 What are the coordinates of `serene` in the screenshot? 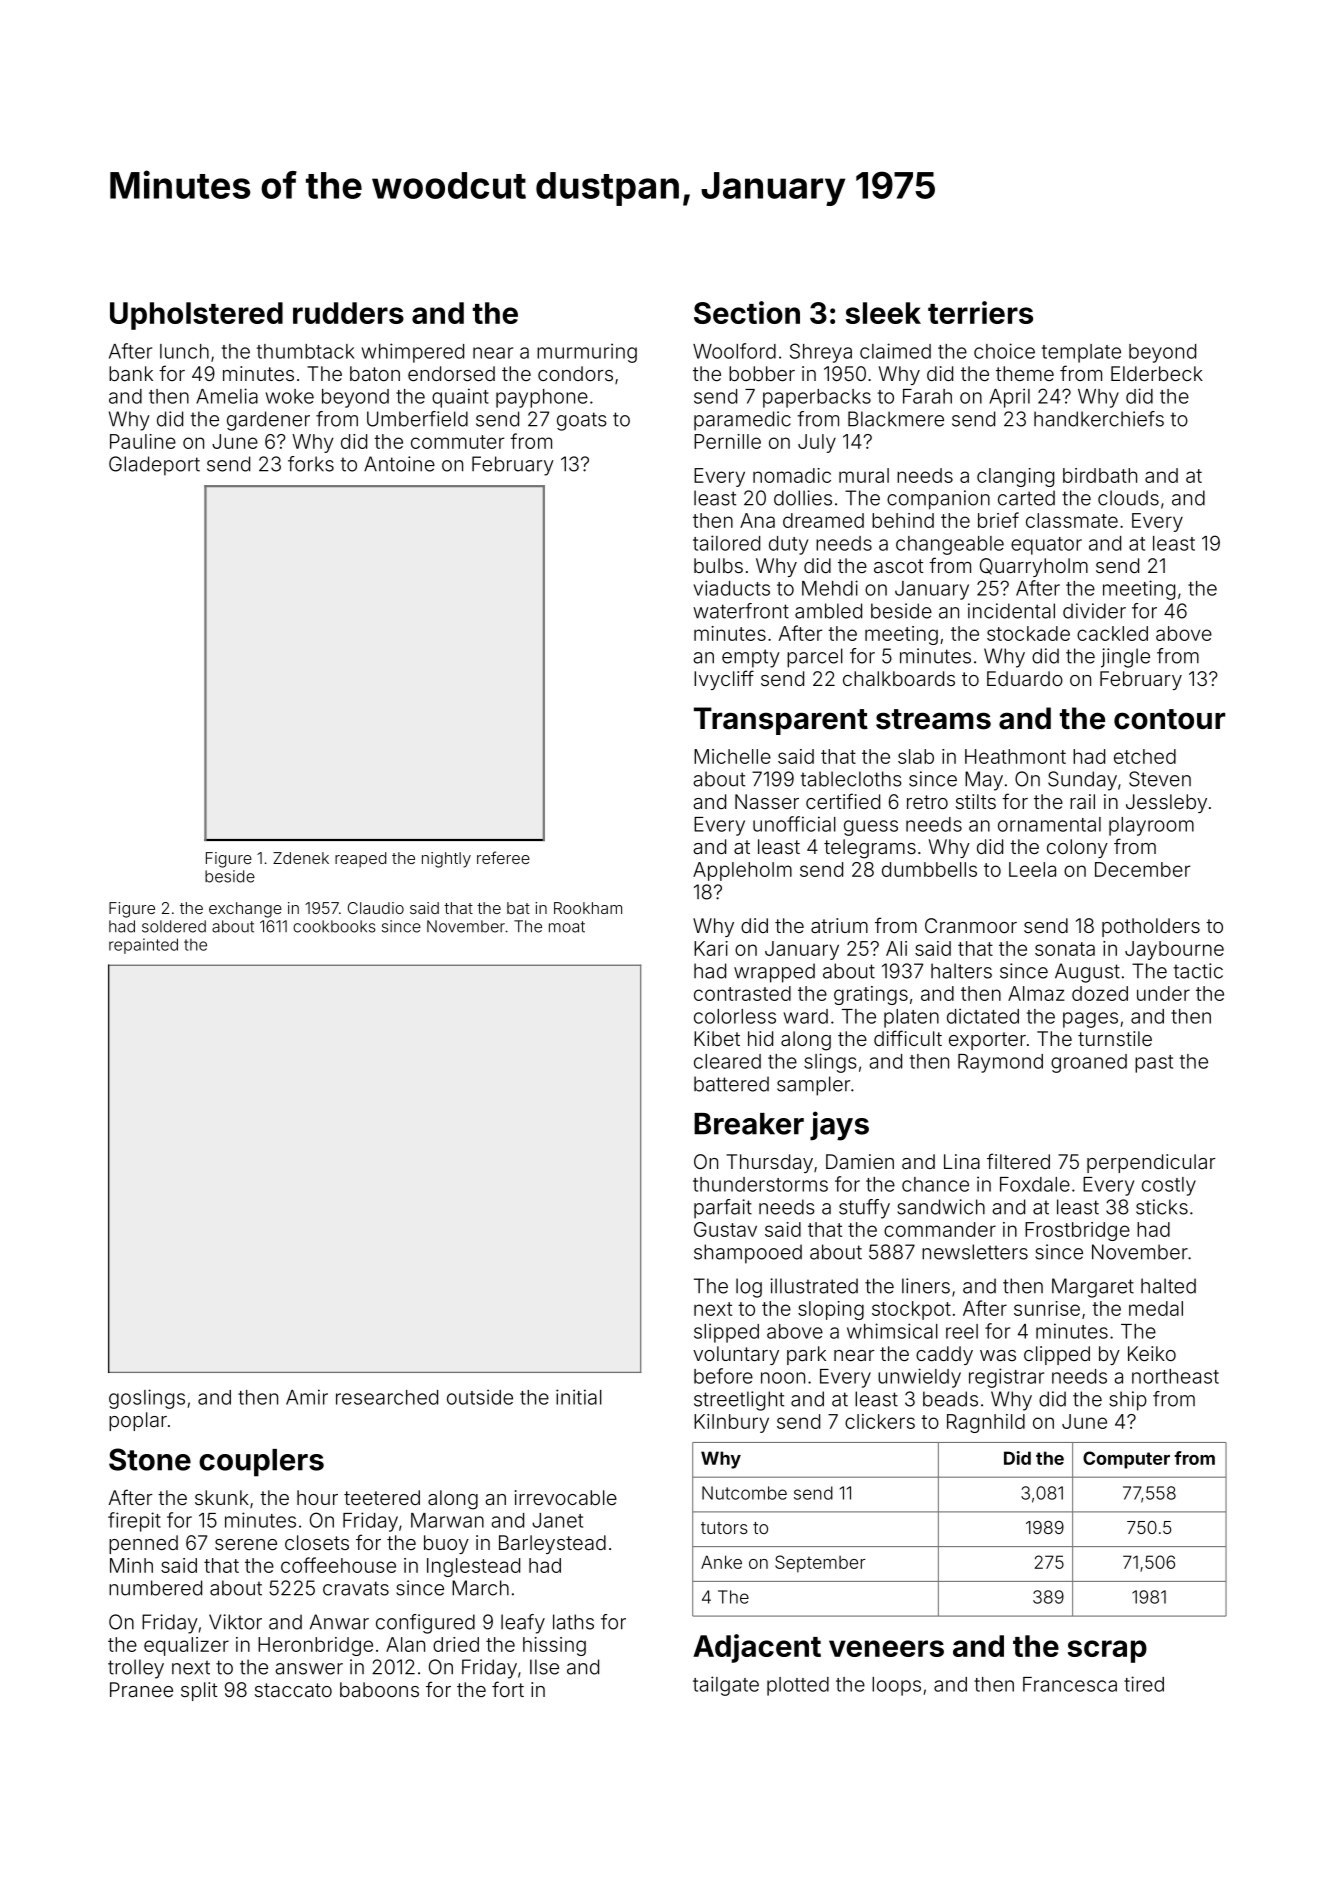 It's located at (246, 1544).
